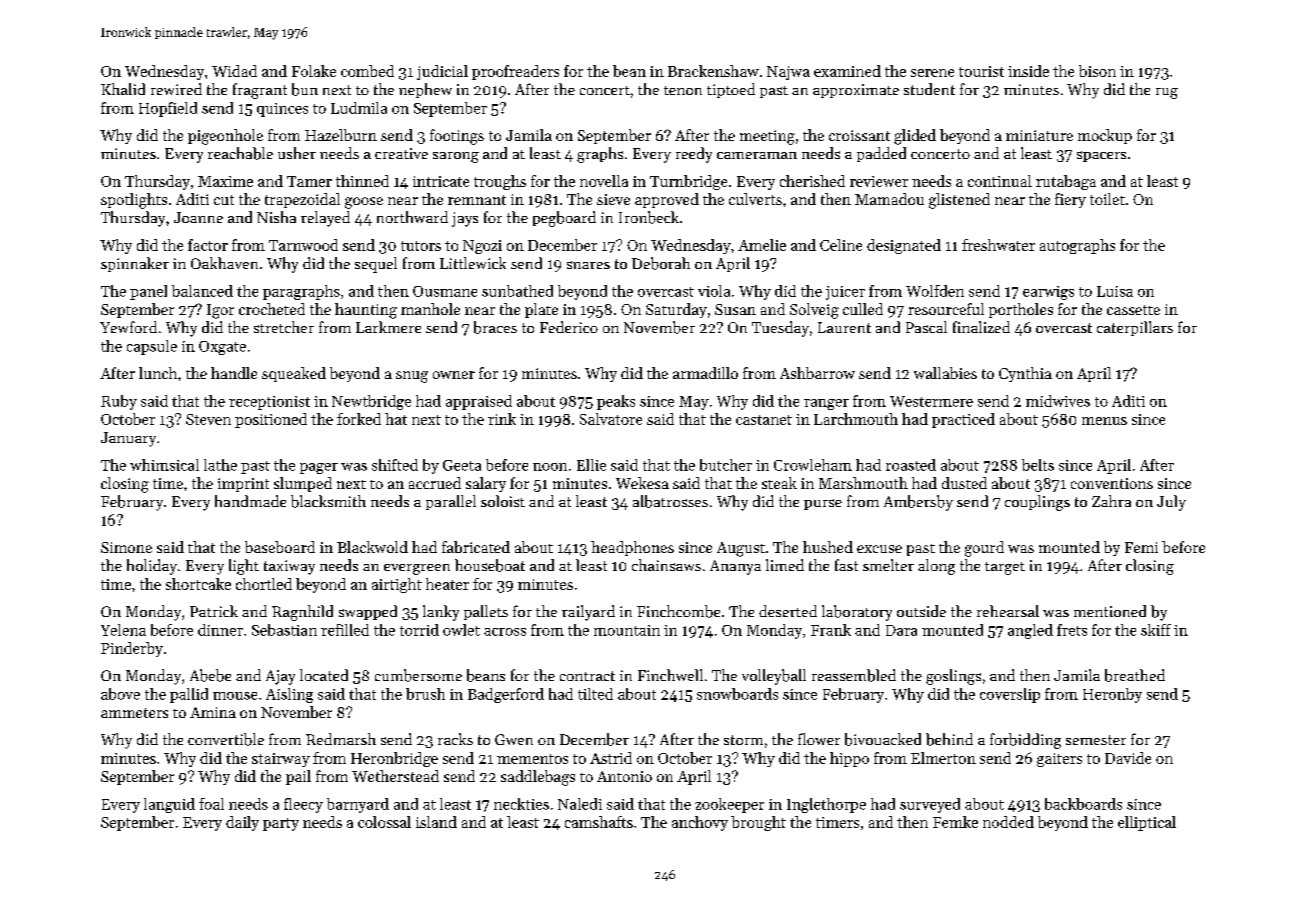 The height and width of the document is (924, 1308). What do you see at coordinates (591, 465) in the document?
I see `Ellie` at bounding box center [591, 465].
